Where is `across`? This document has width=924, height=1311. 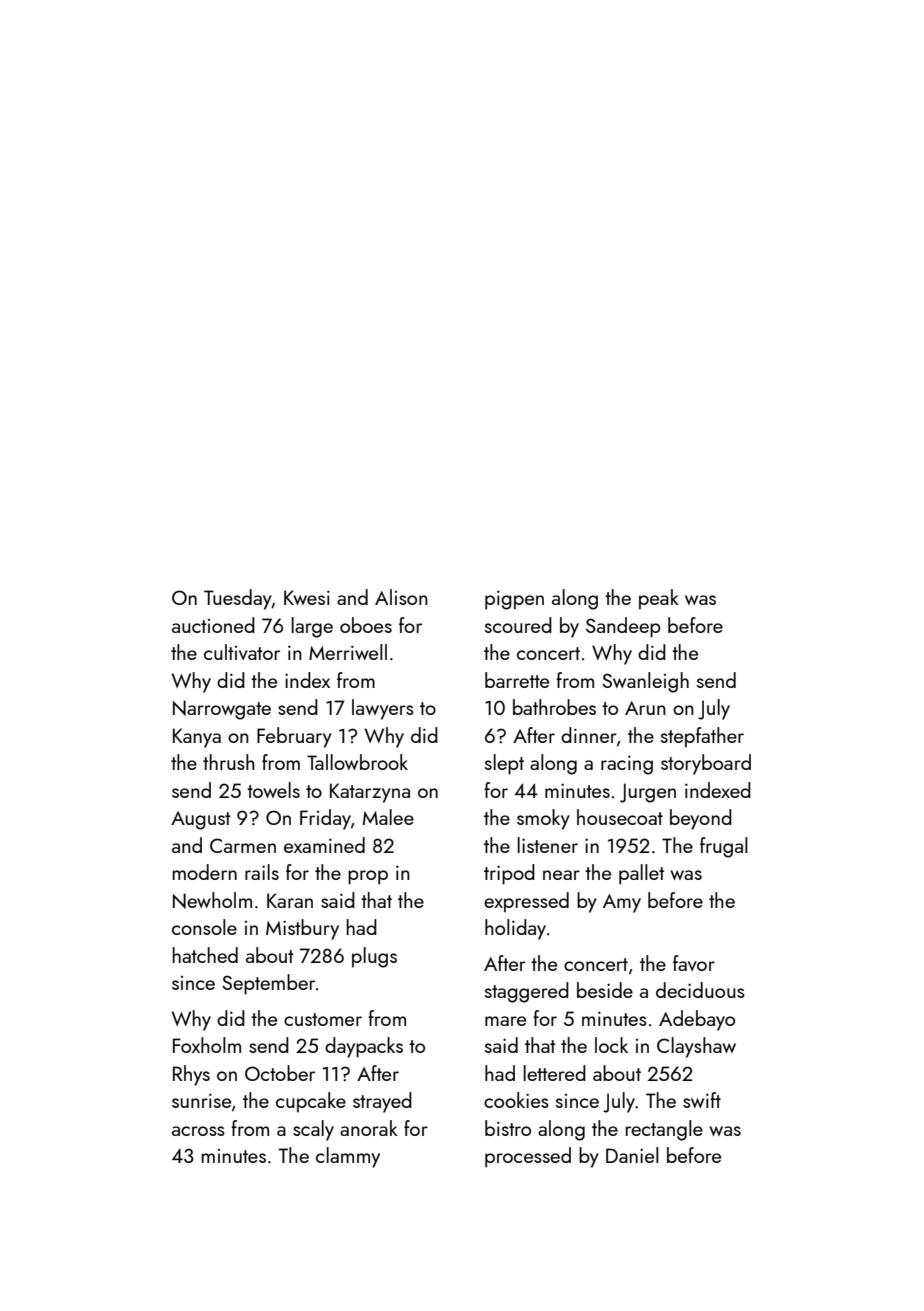 across is located at coordinates (198, 1131).
